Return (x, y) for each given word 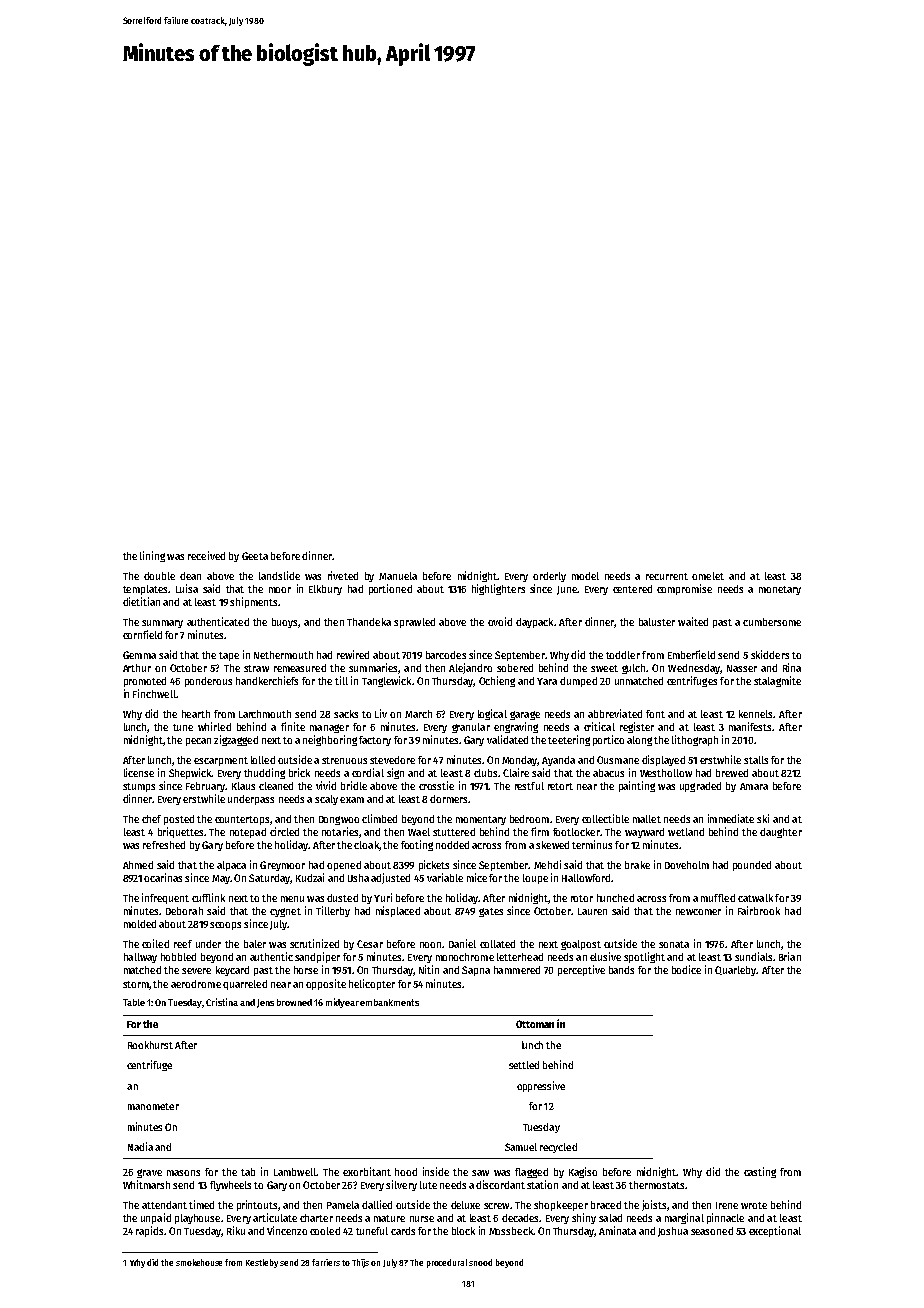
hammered (517, 970)
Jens (265, 1003)
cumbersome (772, 622)
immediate (731, 818)
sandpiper (317, 957)
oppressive (541, 1086)
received (206, 555)
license (139, 772)
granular (471, 728)
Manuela (398, 576)
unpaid (156, 1218)
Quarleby (736, 971)
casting (760, 1172)
